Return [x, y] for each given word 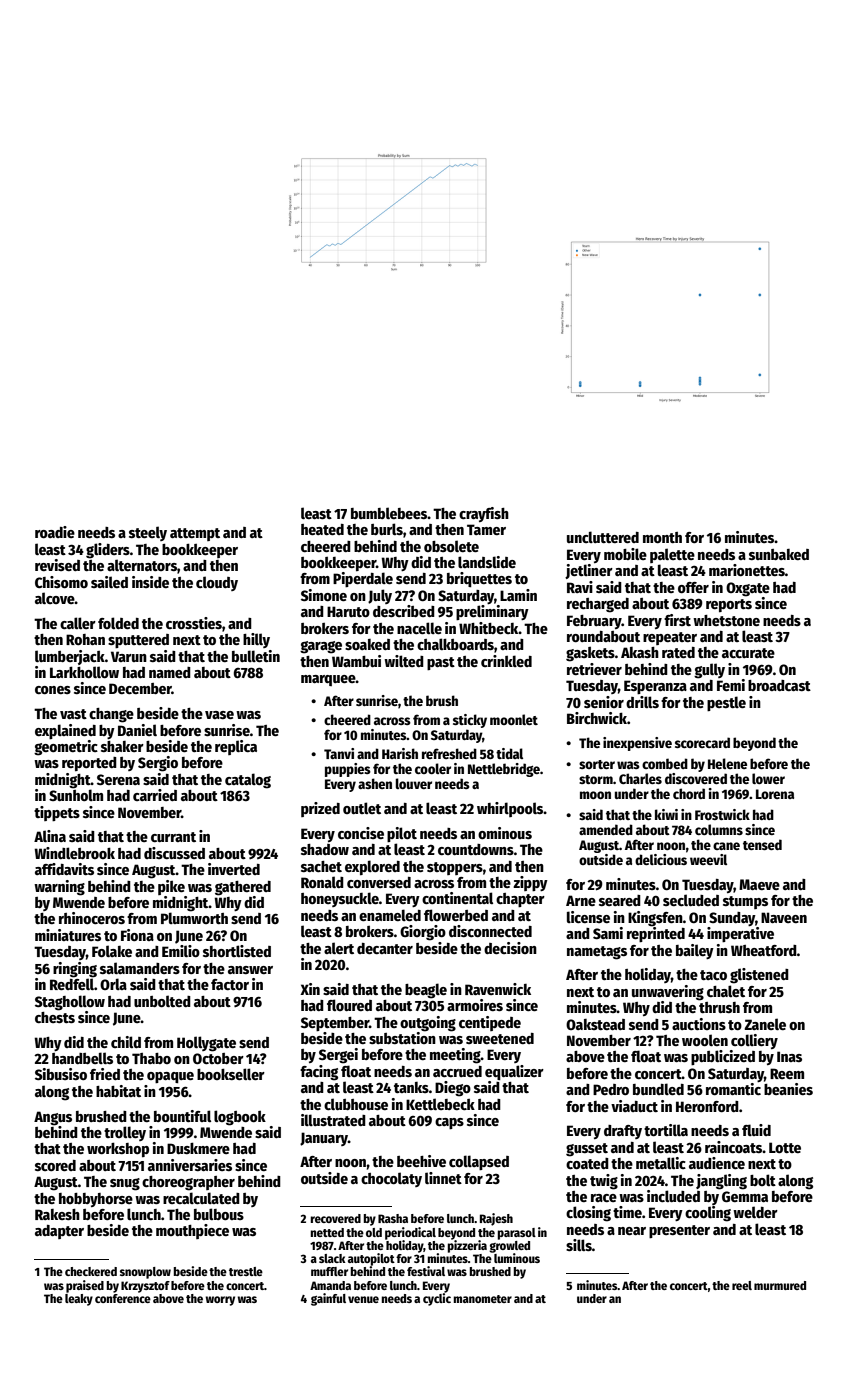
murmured [780, 1285]
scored [55, 1165]
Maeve [759, 884]
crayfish [484, 514]
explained [65, 731]
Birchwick [597, 718]
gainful [328, 1299]
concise [361, 833]
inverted [234, 869]
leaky [79, 1300]
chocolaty [391, 1179]
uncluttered [603, 537]
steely [148, 533]
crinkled [506, 661]
